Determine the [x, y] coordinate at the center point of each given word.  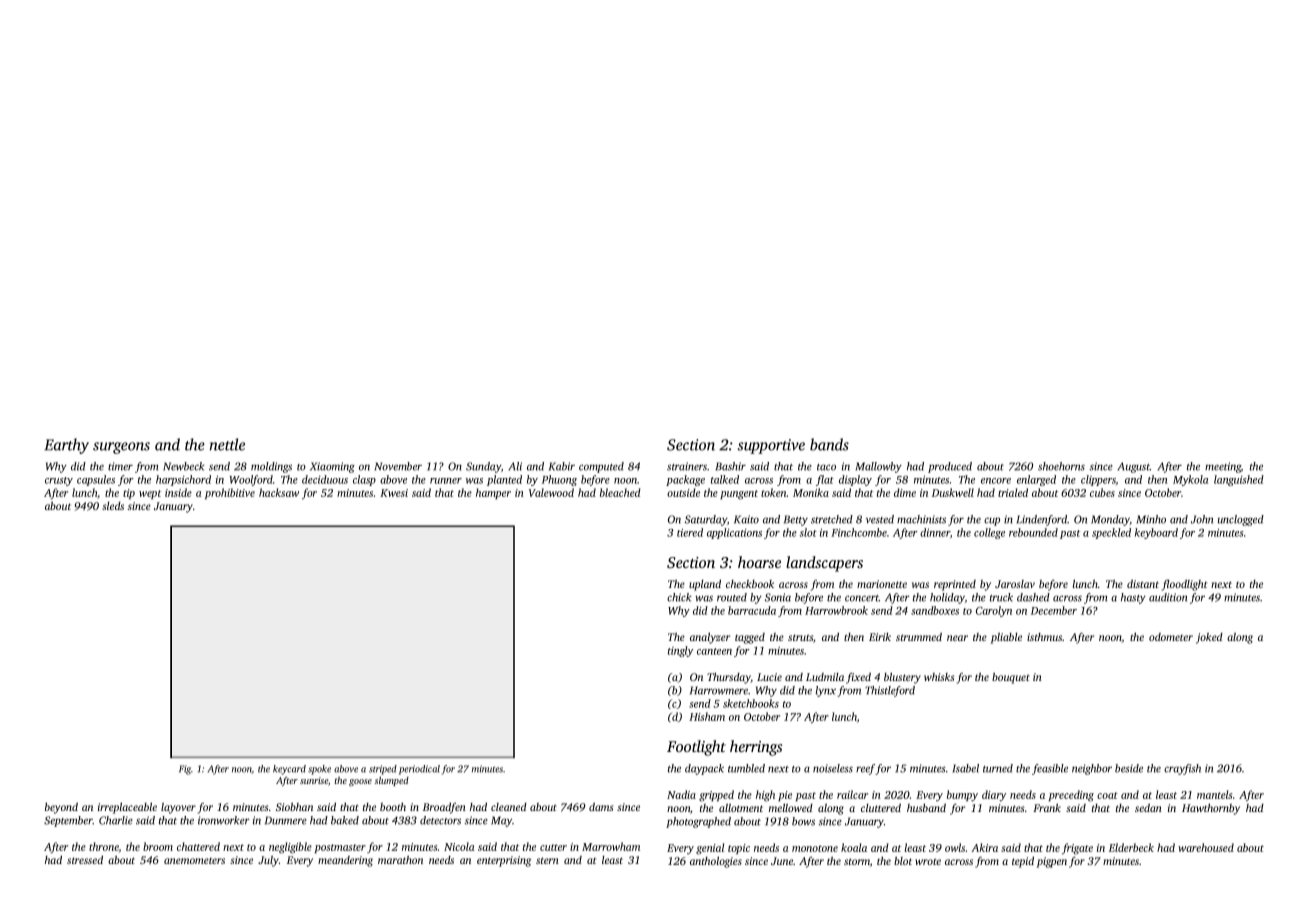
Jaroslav [1015, 584]
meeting [1223, 467]
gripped [716, 796]
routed [732, 597]
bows [803, 821]
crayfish [1182, 769]
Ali [515, 466]
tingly [680, 651]
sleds [113, 506]
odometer [1171, 637]
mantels [1214, 794]
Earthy [66, 446]
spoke [319, 770]
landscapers [824, 564]
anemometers [194, 861]
